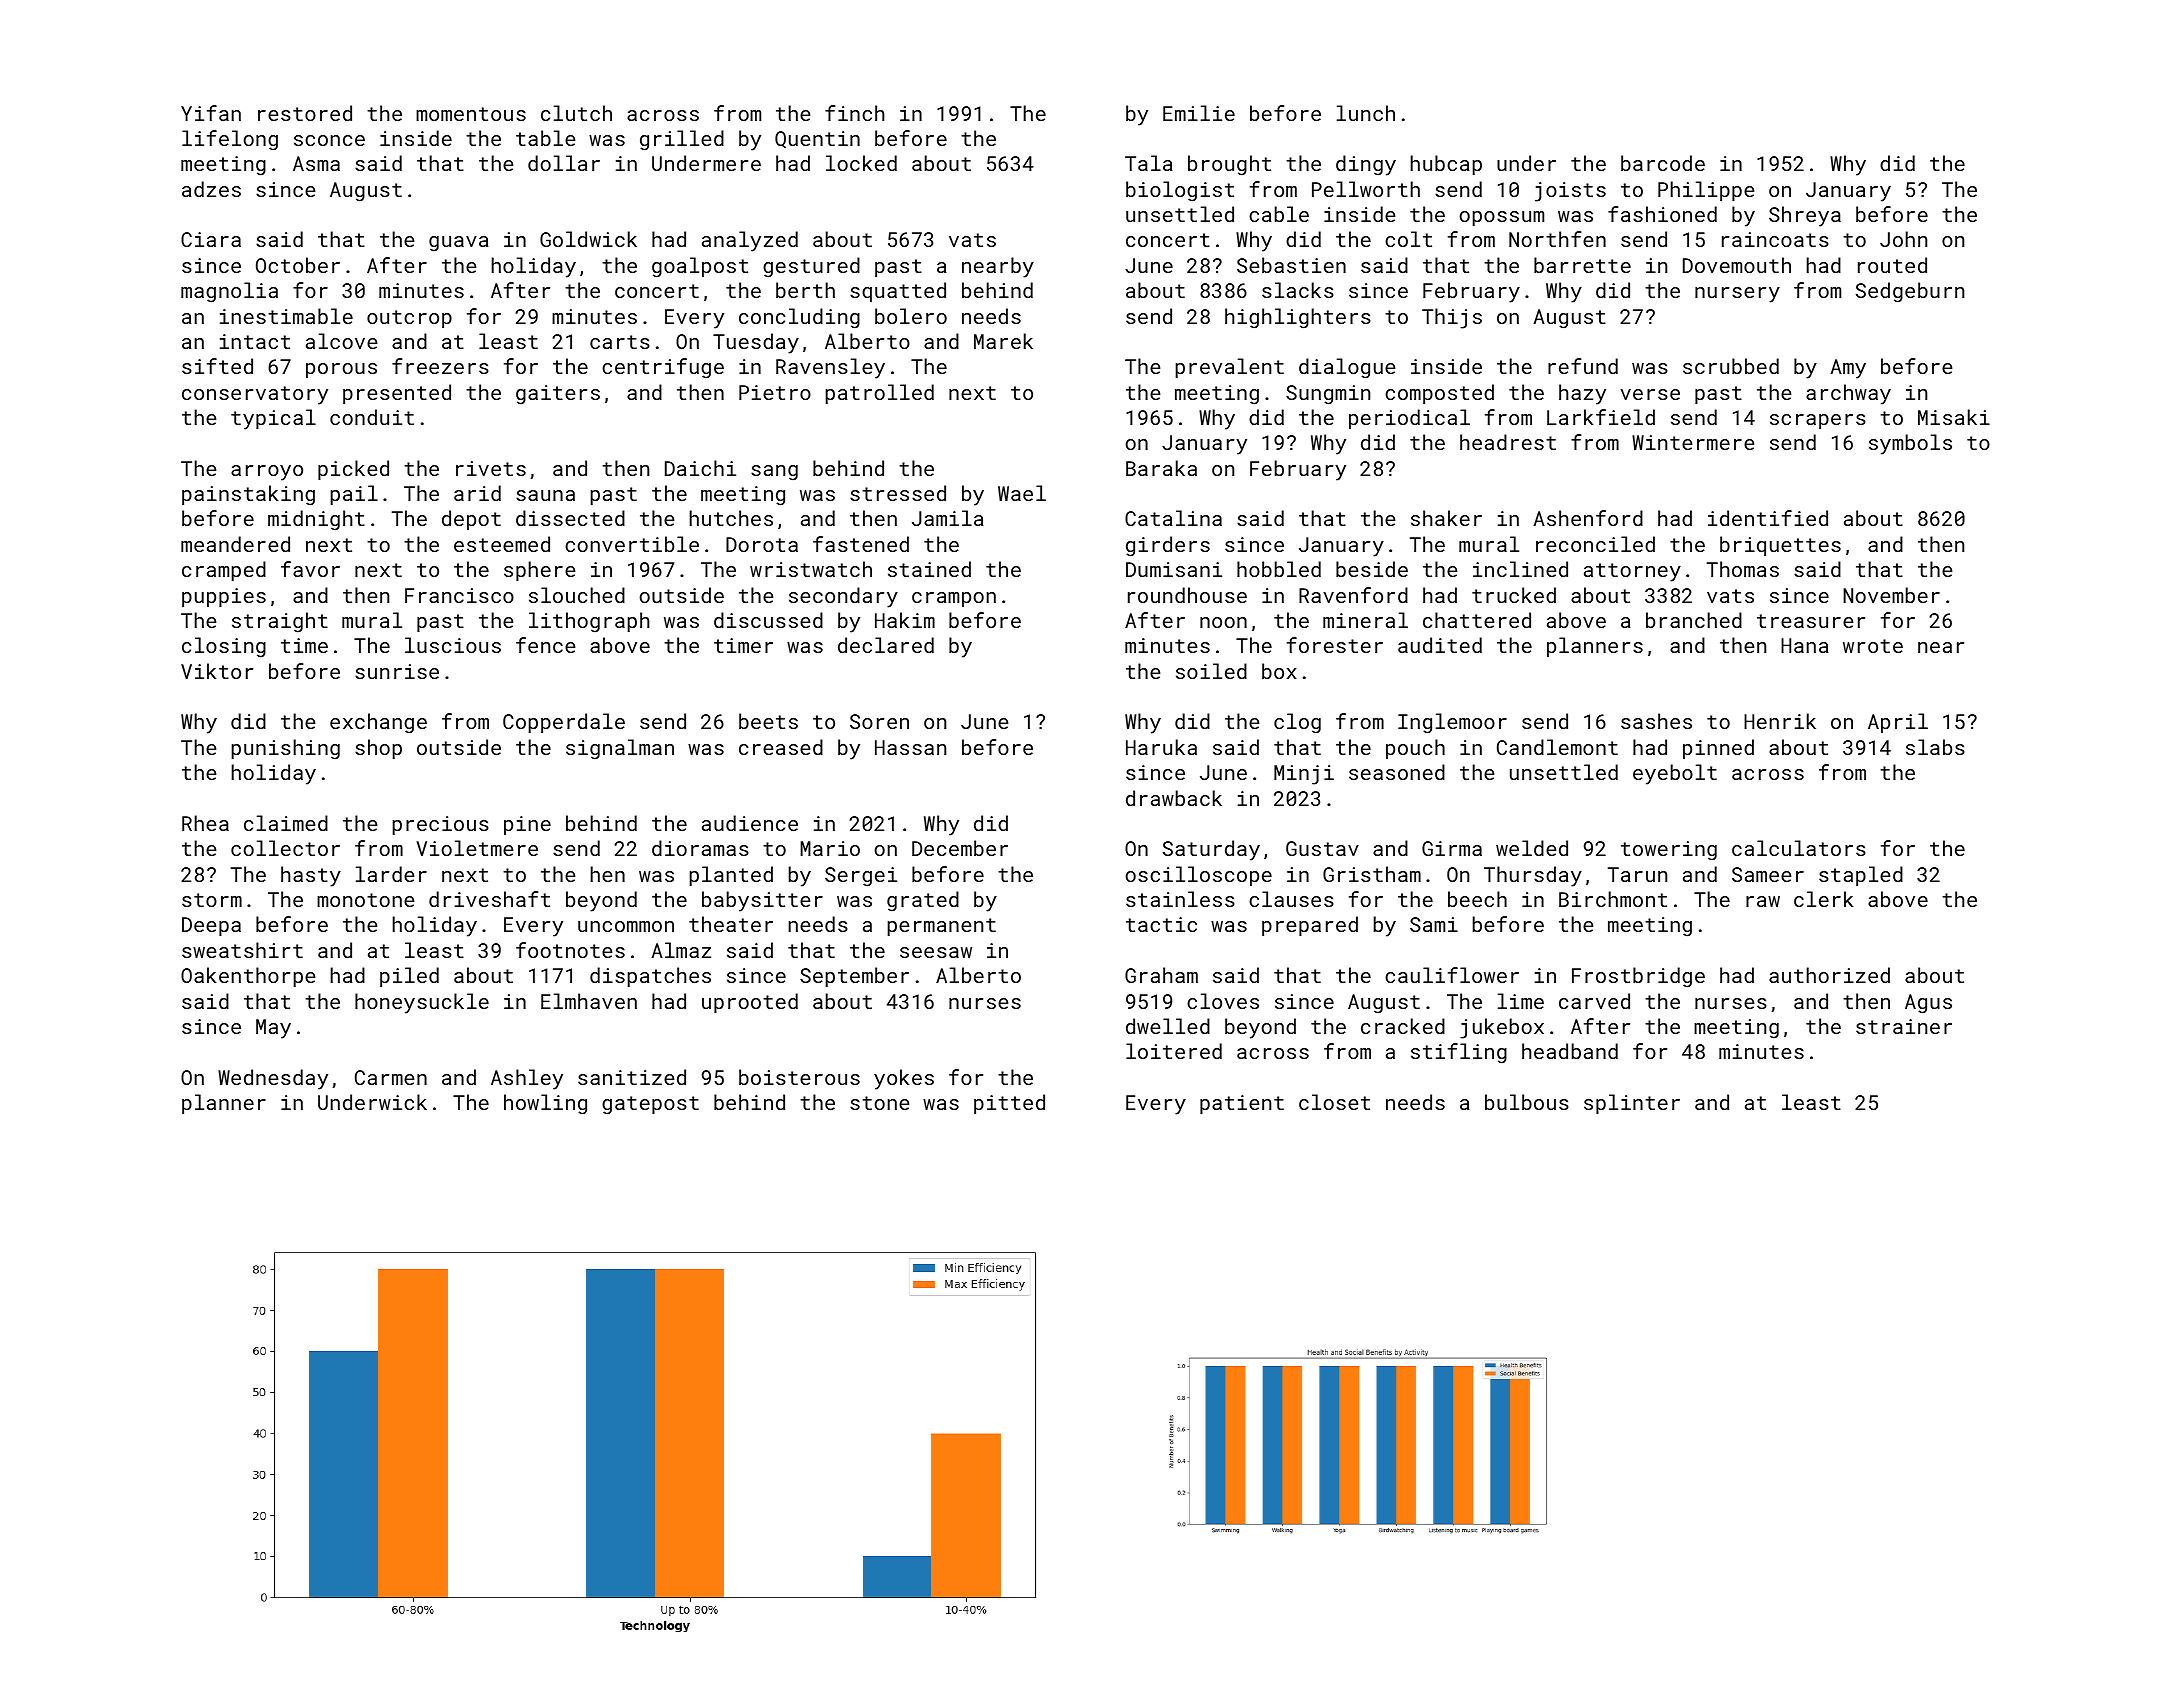 This image has height=1683, width=2178. I want to click on drawback, so click(1174, 798).
